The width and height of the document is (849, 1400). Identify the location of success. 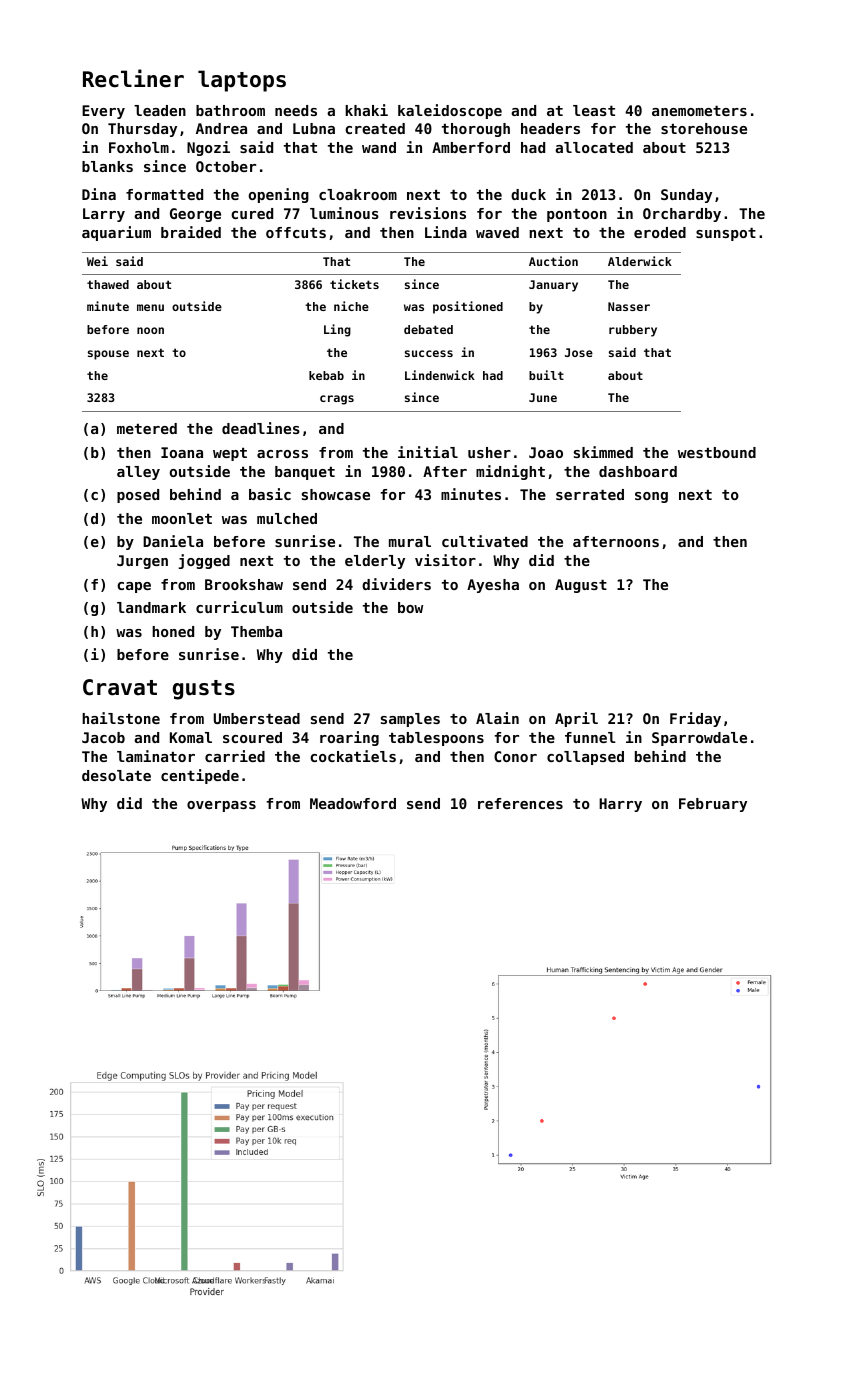
(429, 353).
